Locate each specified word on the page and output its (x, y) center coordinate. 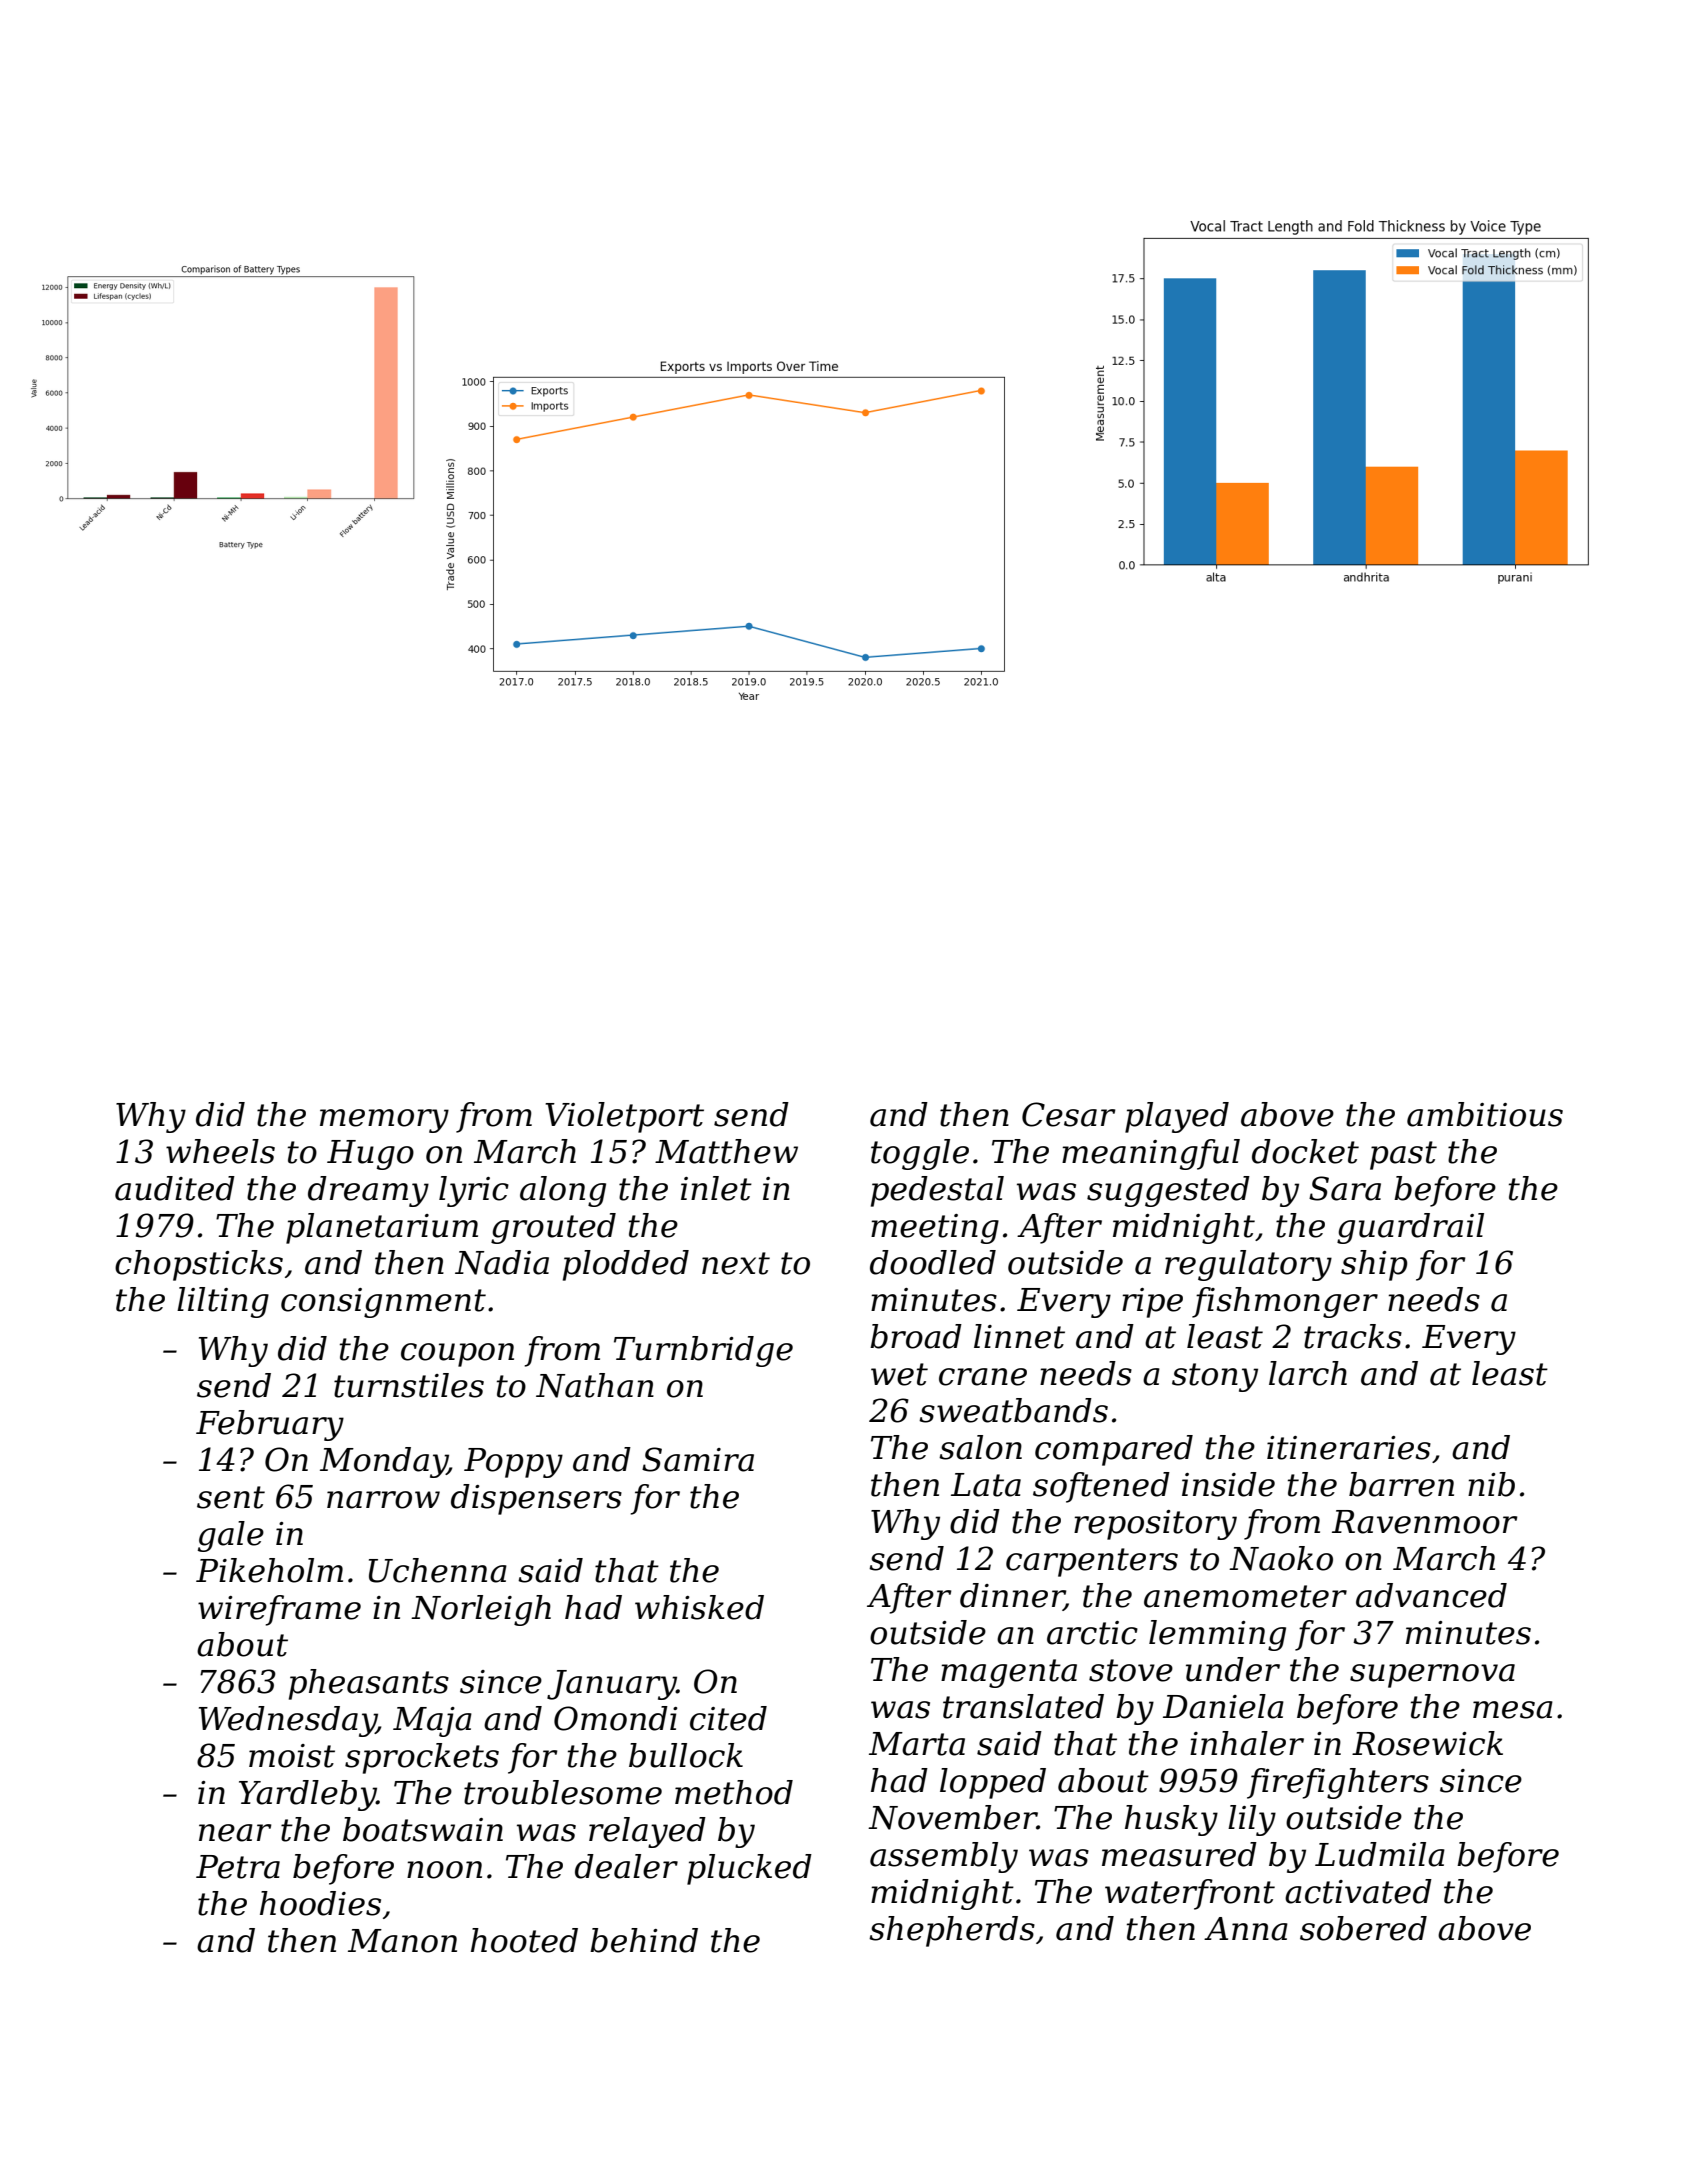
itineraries (1349, 1448)
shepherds (952, 1931)
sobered (1363, 1928)
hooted (524, 1940)
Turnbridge (703, 1351)
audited (175, 1188)
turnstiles (409, 1385)
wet (899, 1374)
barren (1401, 1484)
